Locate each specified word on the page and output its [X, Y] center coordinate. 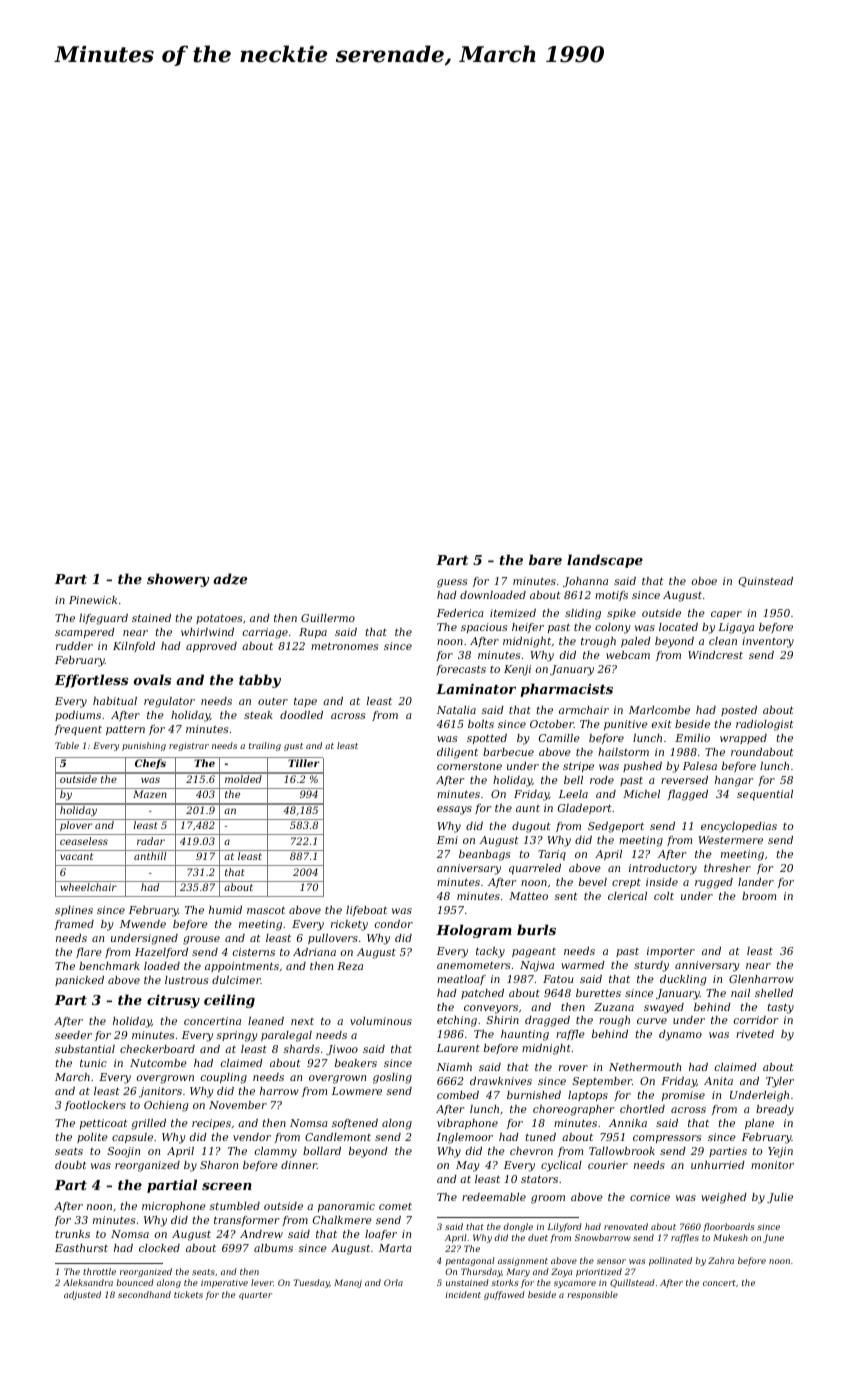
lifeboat [366, 911]
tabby [260, 681]
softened [355, 1124]
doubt [71, 1165]
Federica [460, 613]
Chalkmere [342, 1220]
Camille [559, 738]
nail [740, 993]
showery [178, 580]
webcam [628, 655]
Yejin [780, 1152]
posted [739, 711]
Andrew [261, 1234]
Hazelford [161, 953]
